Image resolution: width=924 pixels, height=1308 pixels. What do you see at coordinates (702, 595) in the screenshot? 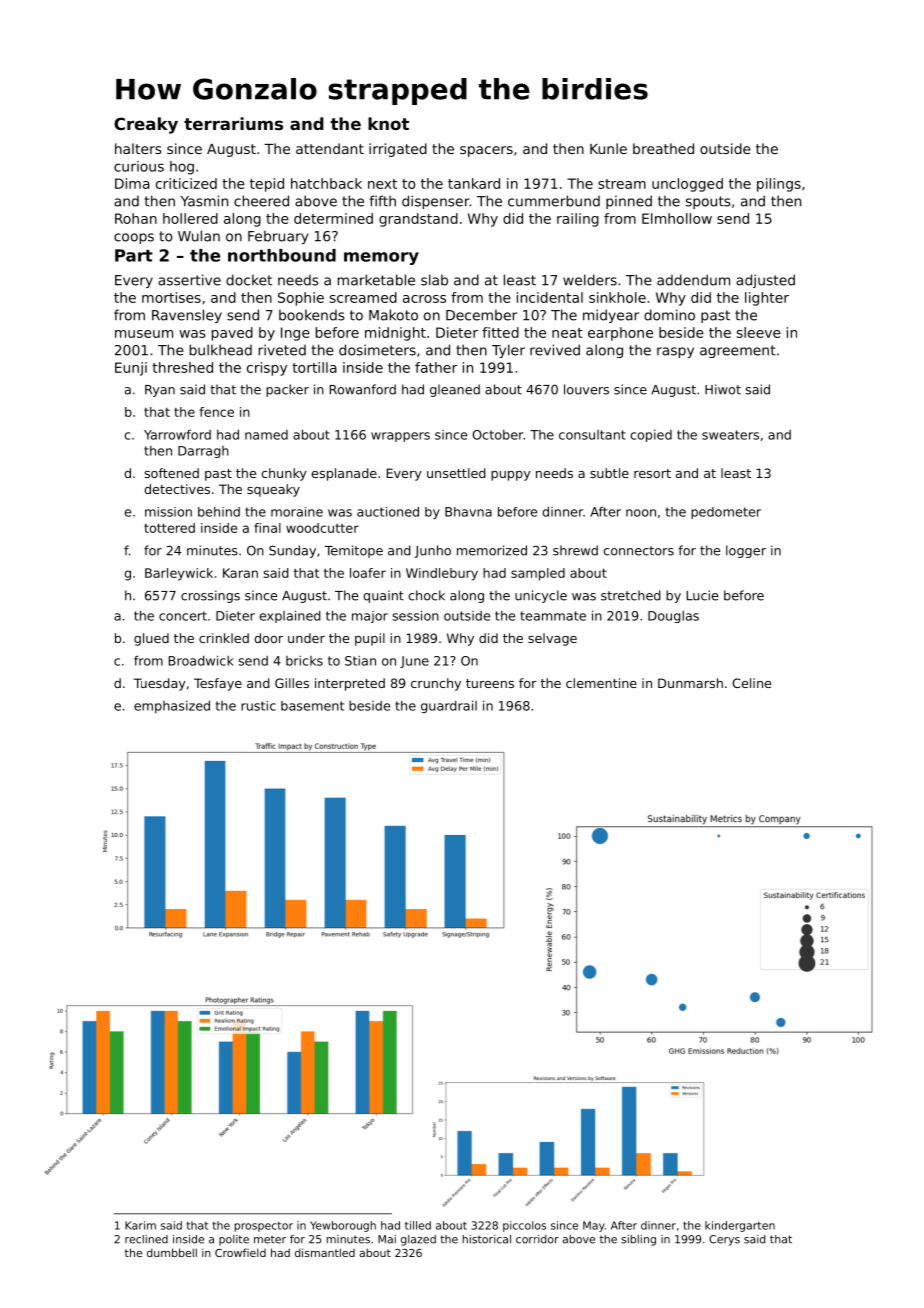
I see `Lucie` at bounding box center [702, 595].
